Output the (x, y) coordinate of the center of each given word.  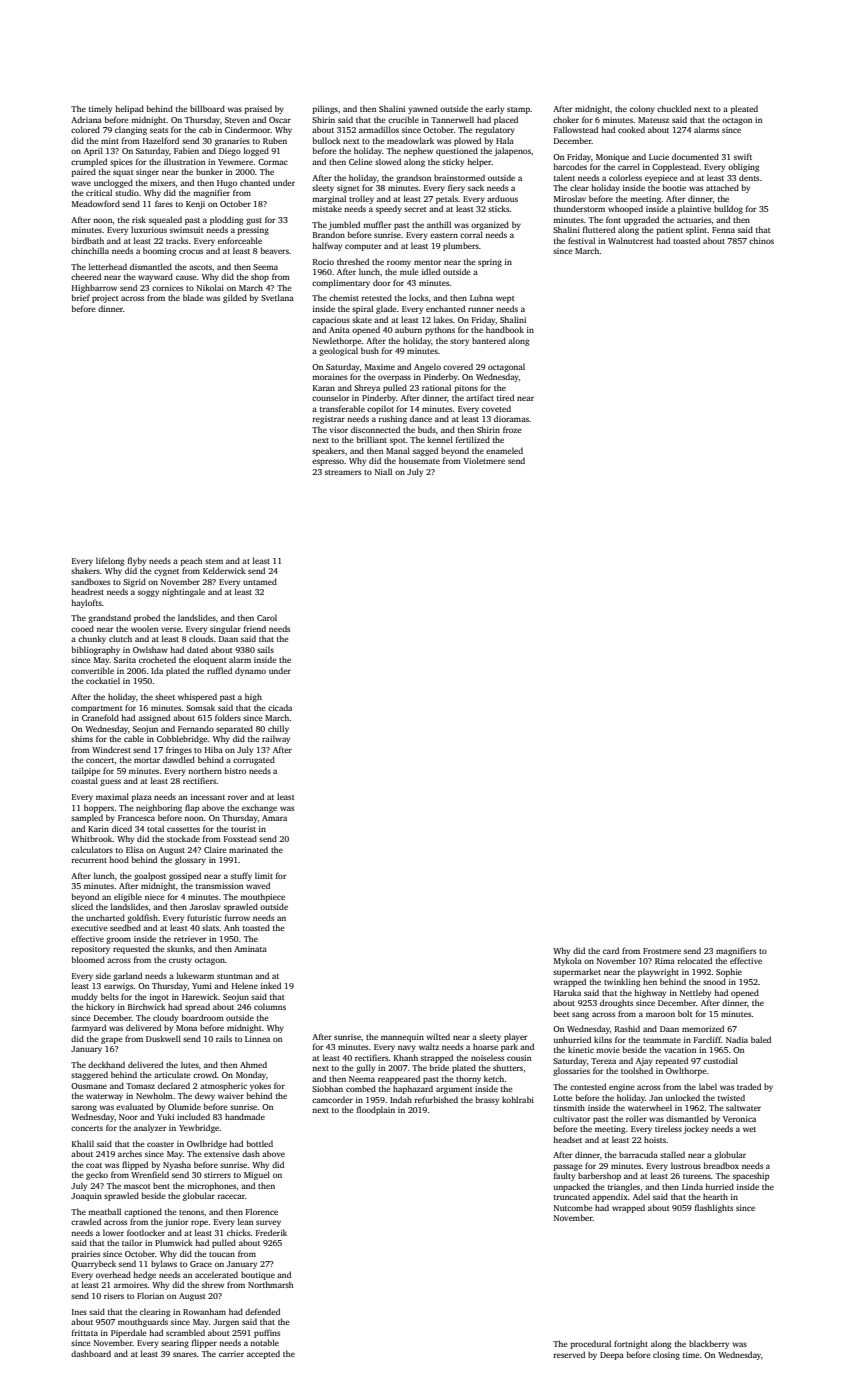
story (459, 342)
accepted (263, 1354)
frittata (85, 1332)
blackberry (709, 1344)
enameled (504, 450)
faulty (564, 1176)
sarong (84, 1108)
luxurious (149, 229)
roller (636, 1118)
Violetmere (484, 460)
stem (214, 561)
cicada (280, 707)
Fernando (196, 728)
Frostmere (662, 951)
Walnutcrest (631, 240)
